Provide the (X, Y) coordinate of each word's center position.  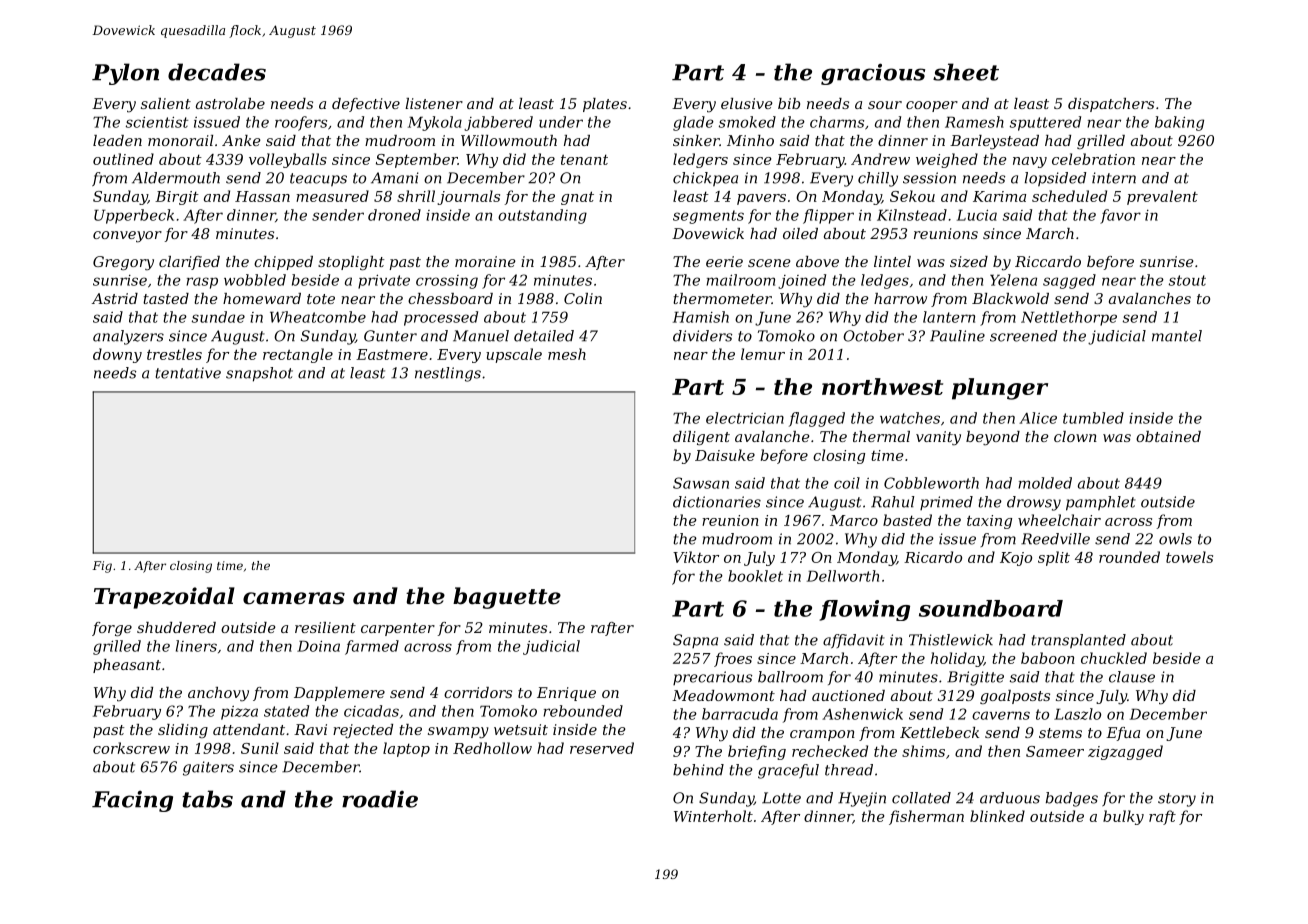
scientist (157, 122)
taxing (989, 522)
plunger (1000, 389)
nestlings (448, 374)
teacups (318, 180)
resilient (325, 627)
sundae (218, 317)
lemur (763, 354)
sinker (696, 140)
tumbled (1093, 418)
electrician (745, 418)
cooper (932, 106)
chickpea (705, 179)
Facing (132, 801)
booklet (755, 576)
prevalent (1162, 197)
